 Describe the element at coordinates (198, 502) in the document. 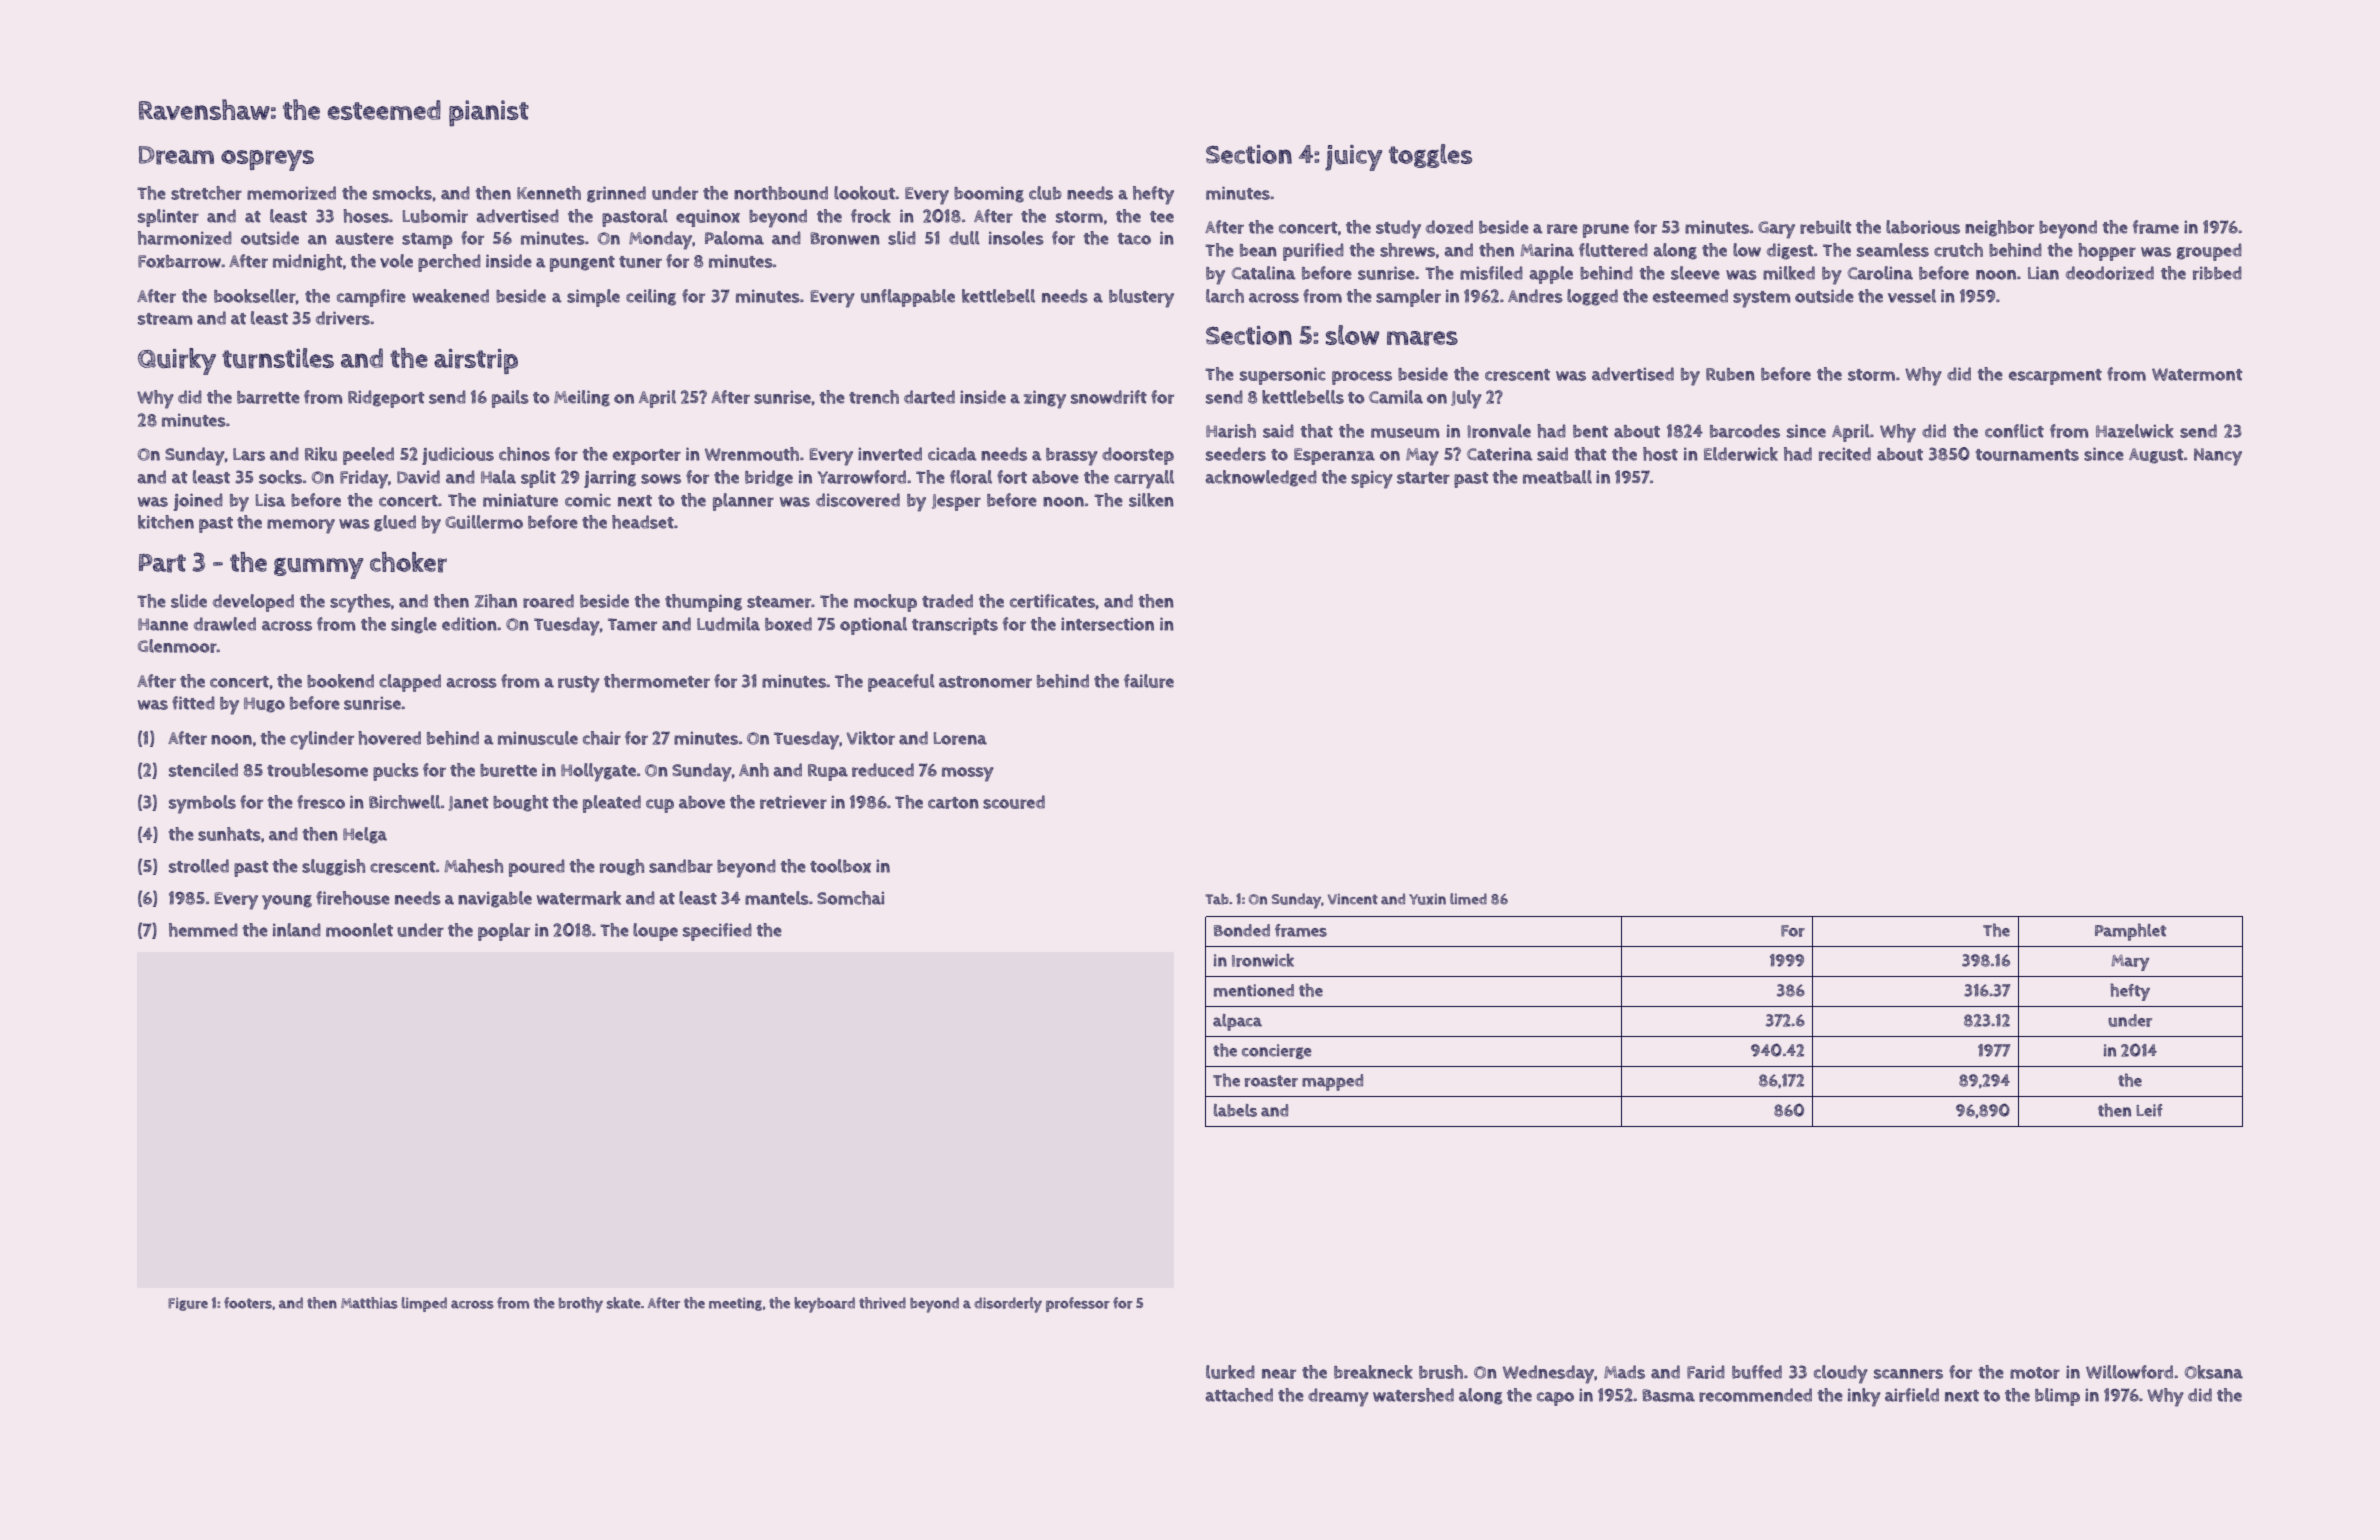

I see `joined` at that location.
